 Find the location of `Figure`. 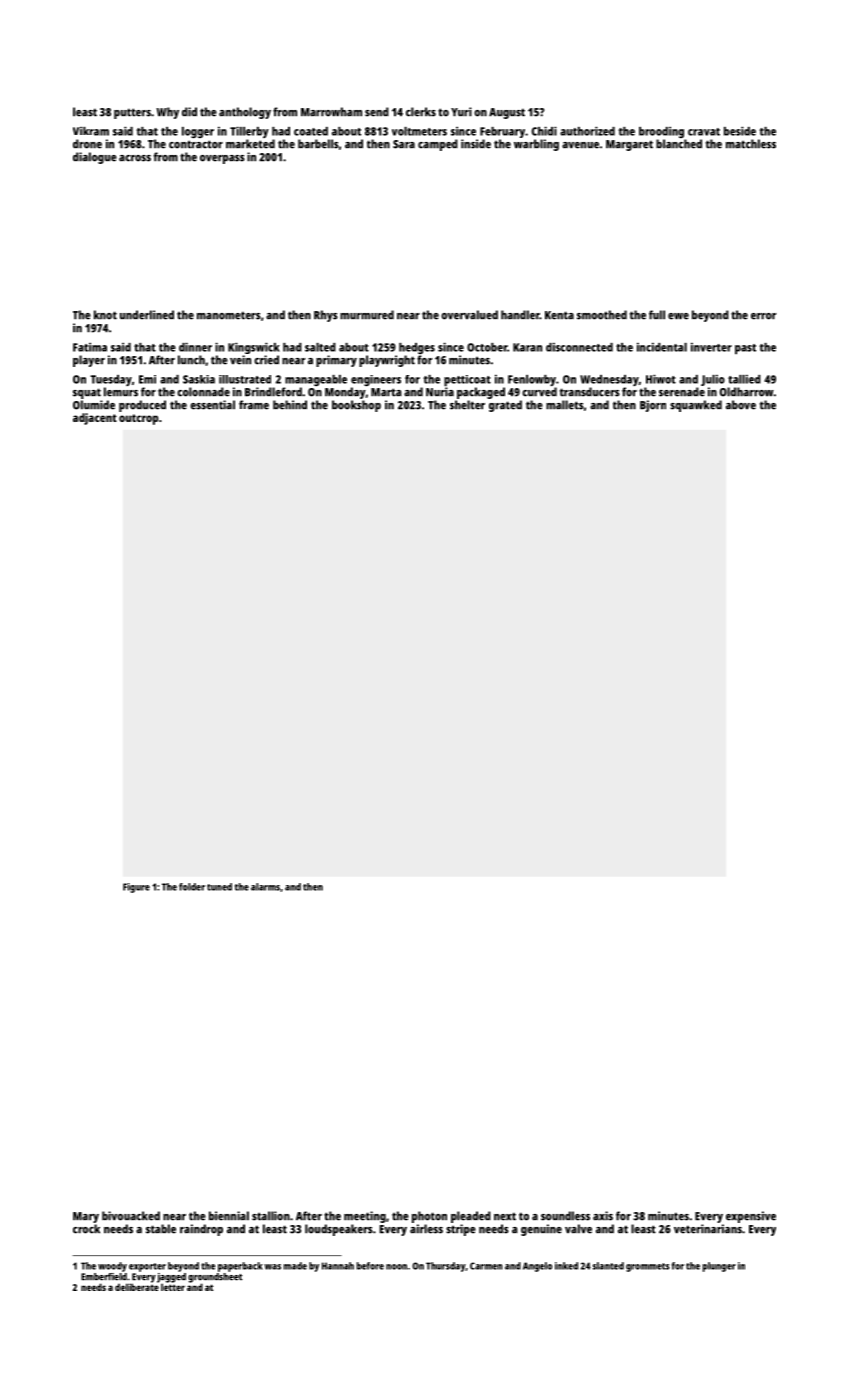

Figure is located at coordinates (136, 888).
